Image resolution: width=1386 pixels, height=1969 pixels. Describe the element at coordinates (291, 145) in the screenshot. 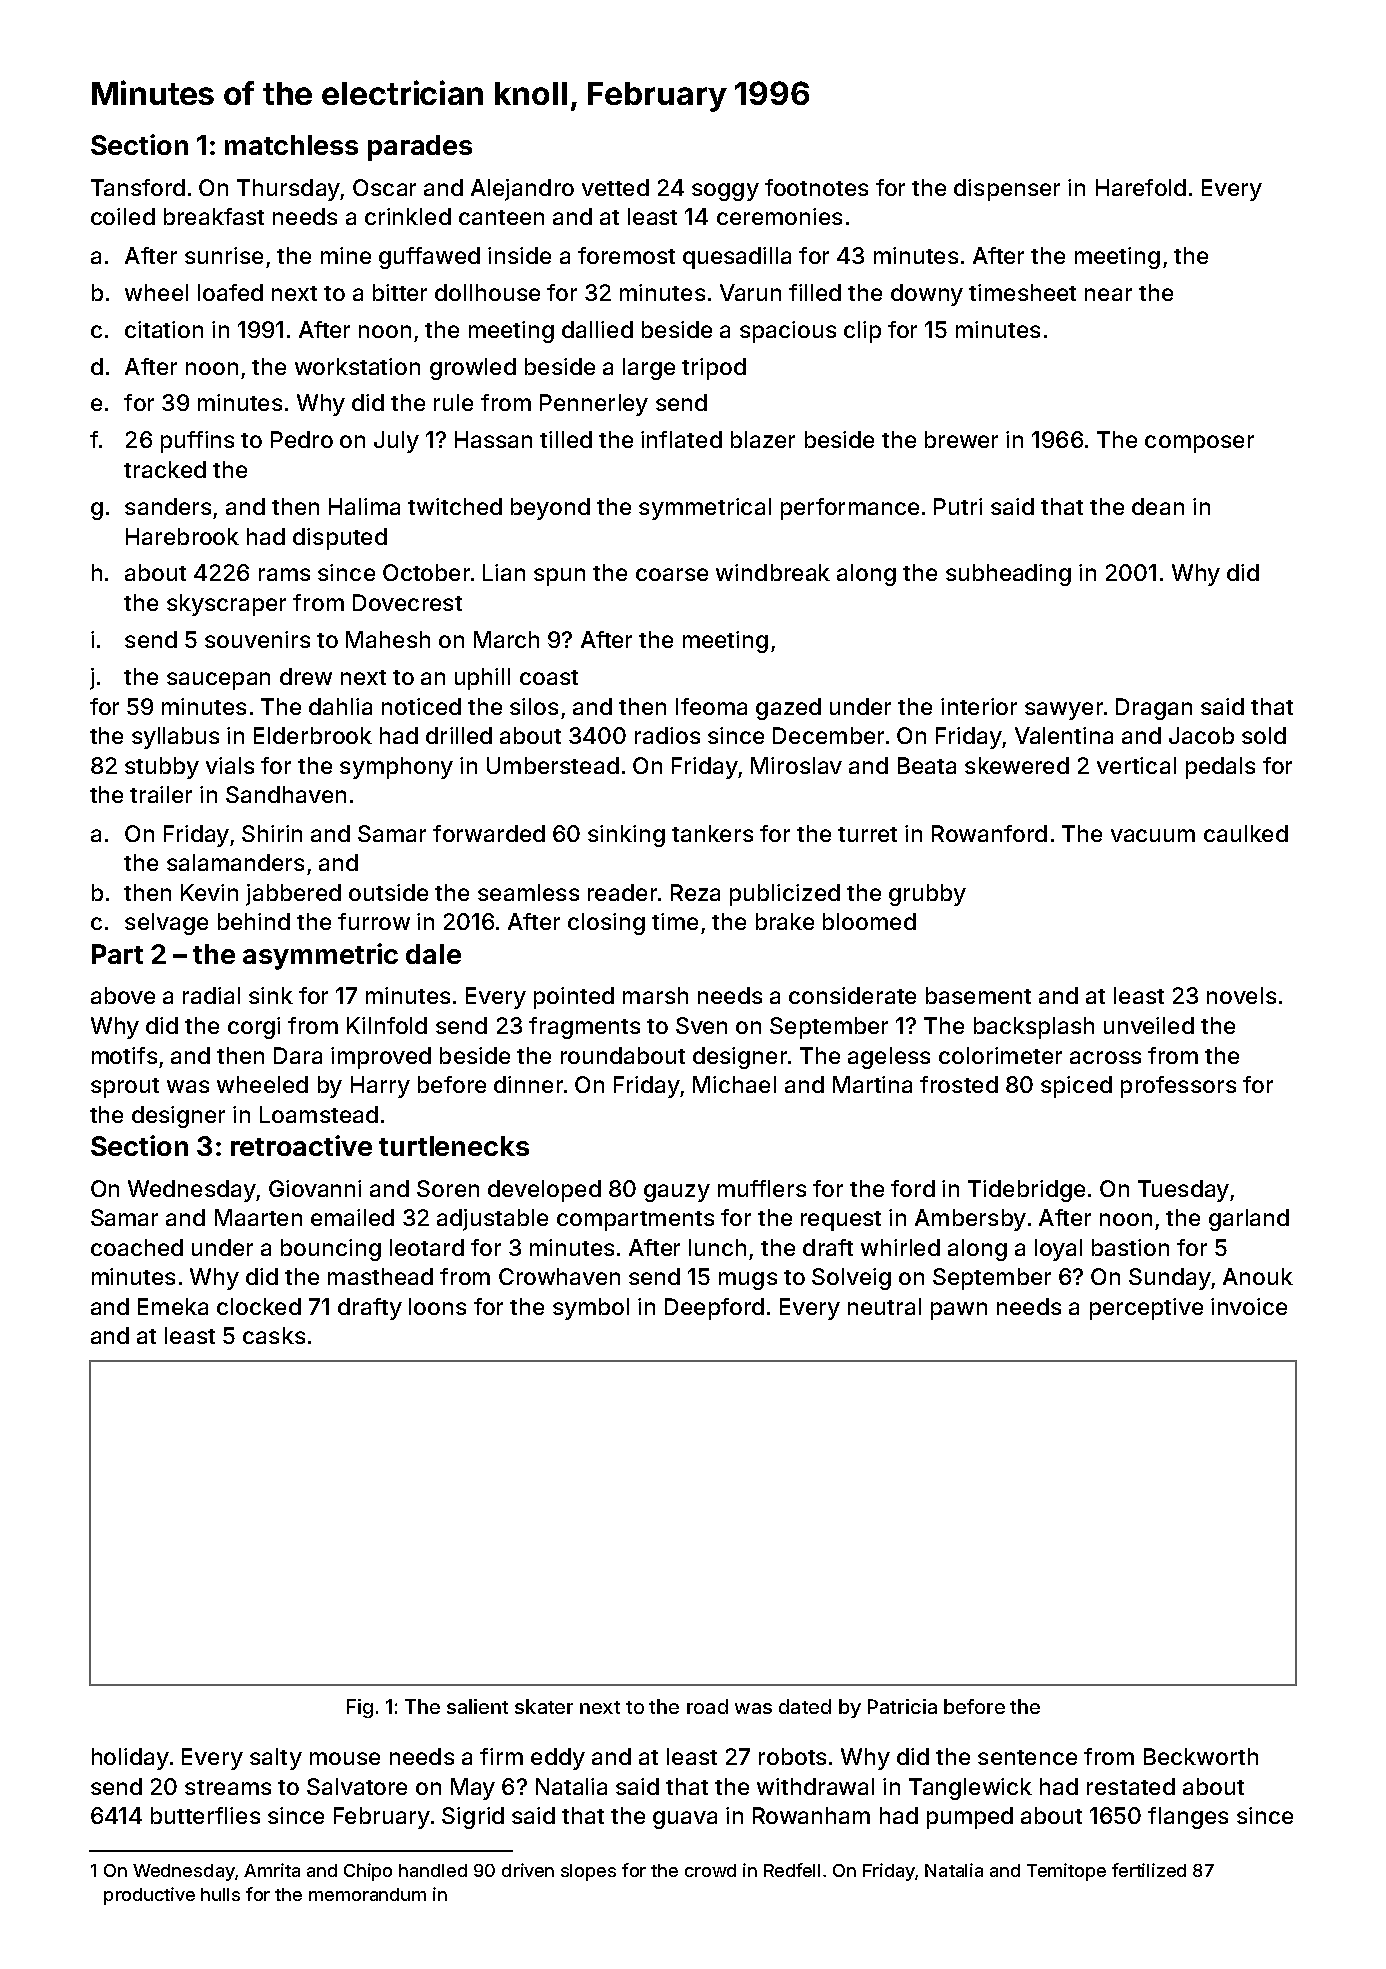

I see `matchless` at that location.
